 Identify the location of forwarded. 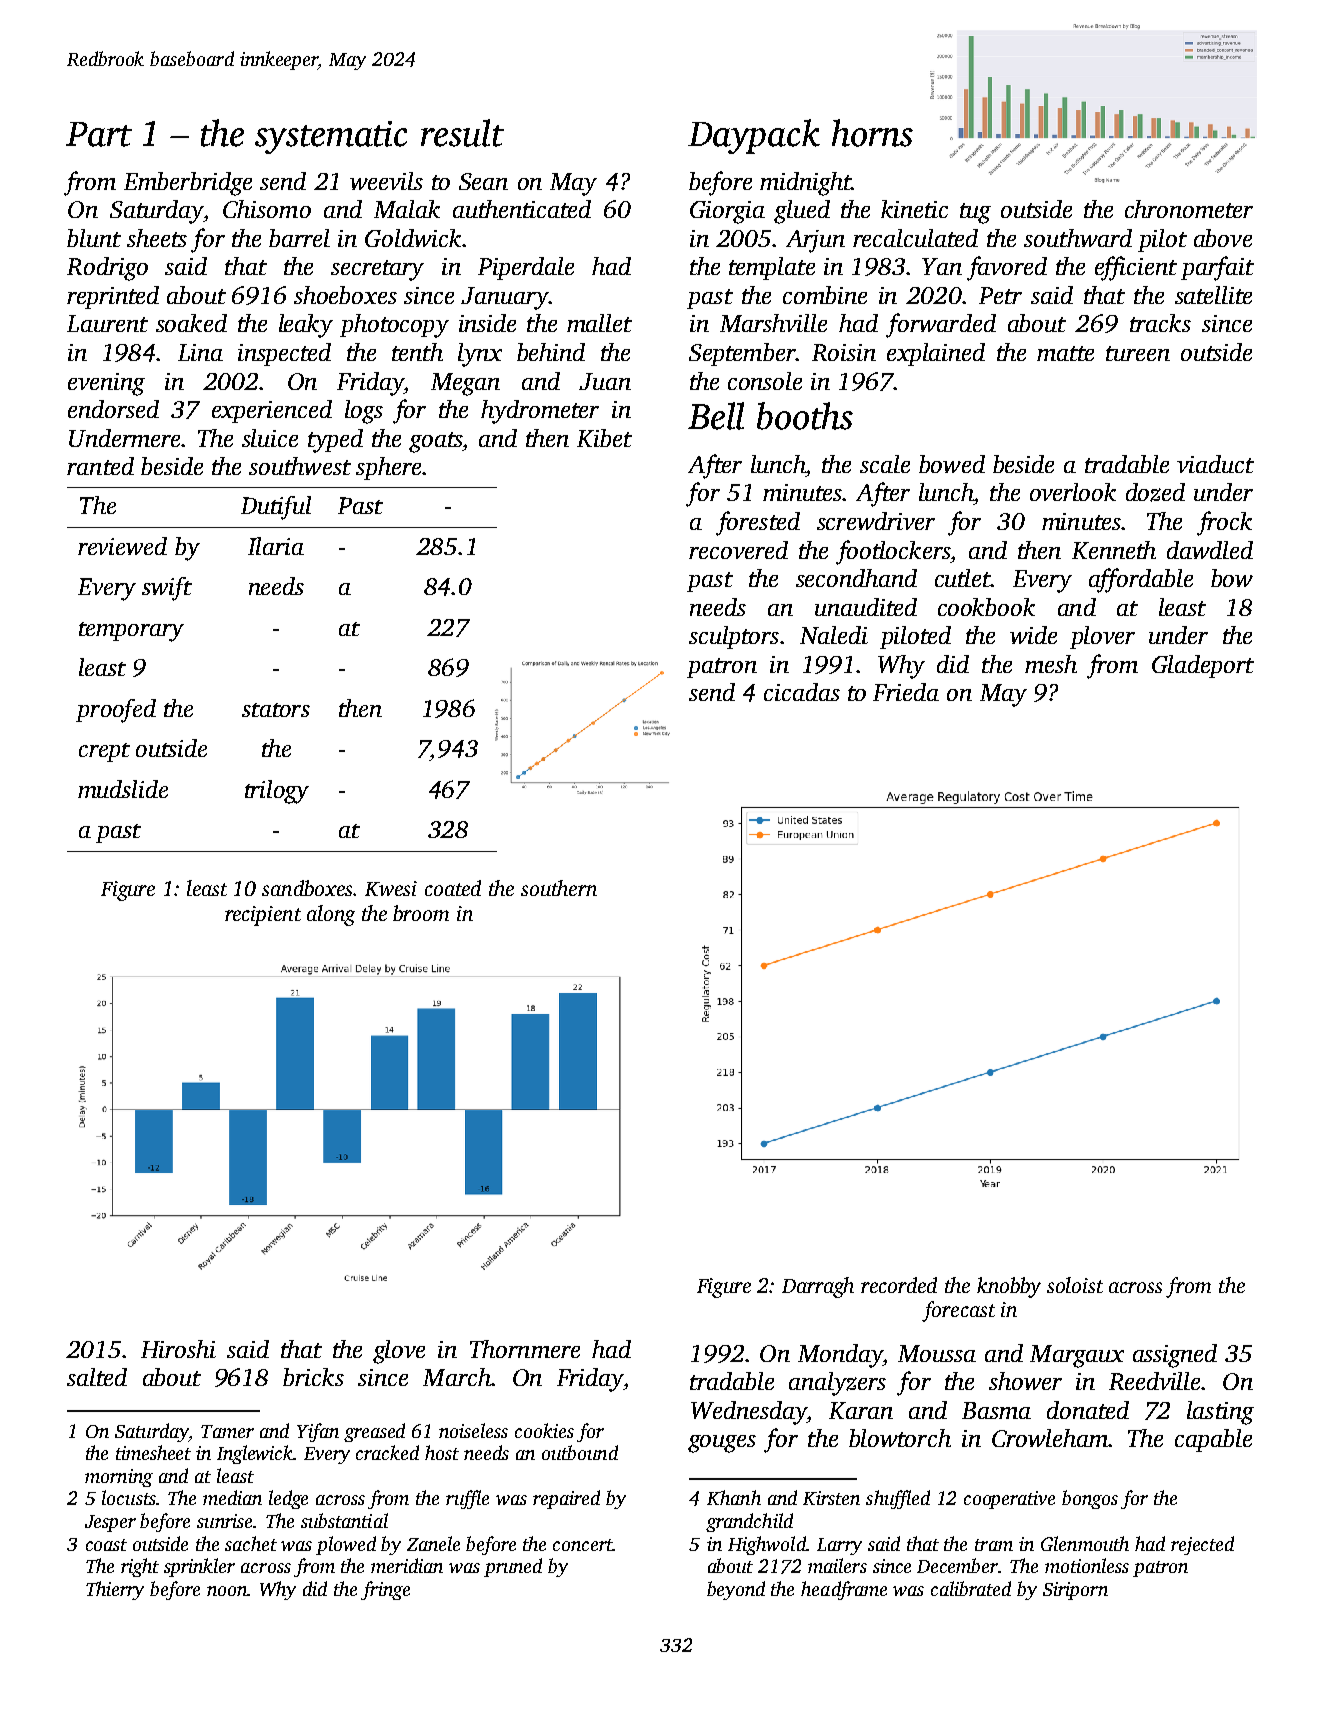
(941, 325).
